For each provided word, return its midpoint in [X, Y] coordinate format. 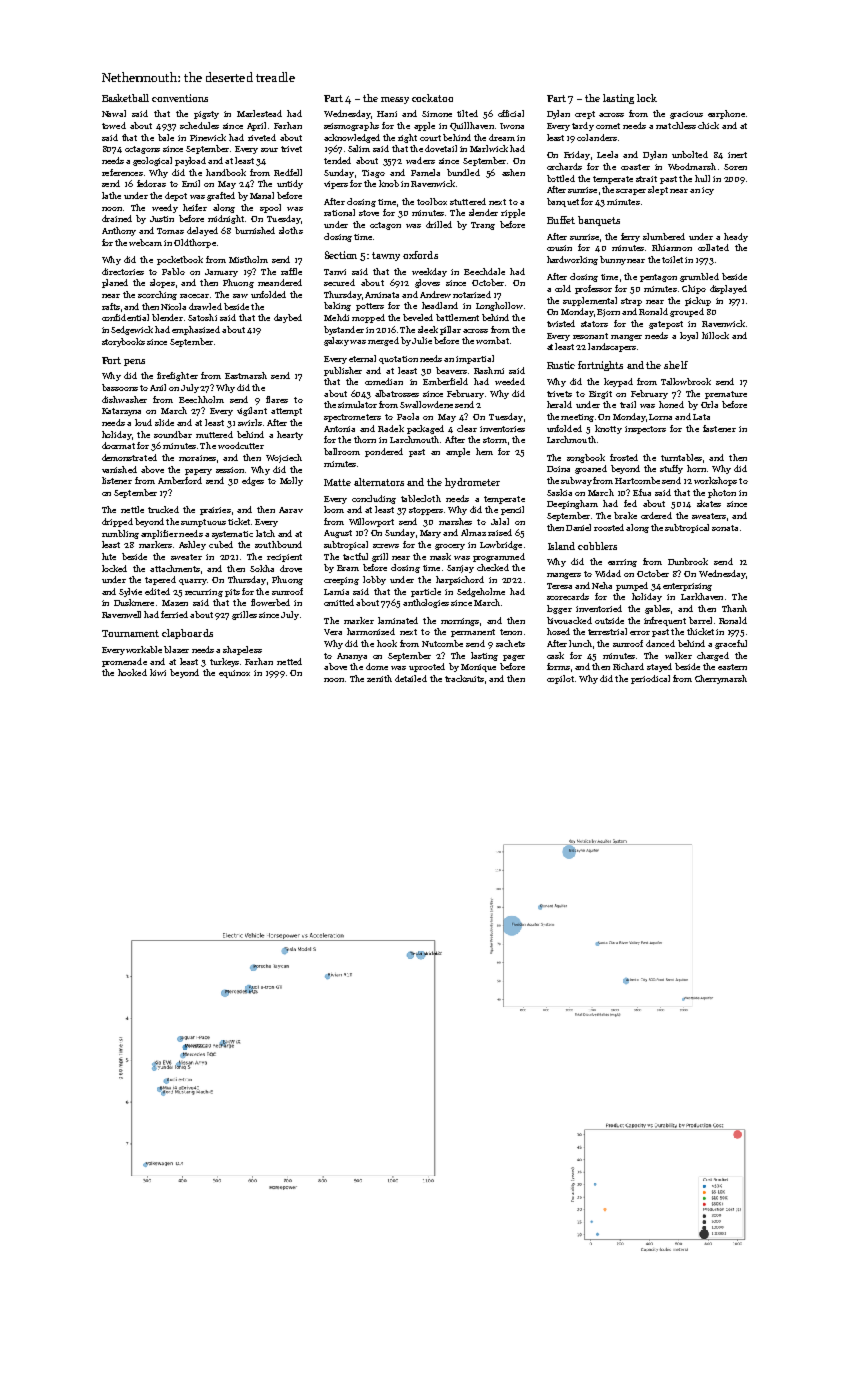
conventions [180, 98]
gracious [686, 115]
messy [395, 100]
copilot [560, 679]
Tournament [130, 633]
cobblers [597, 546]
